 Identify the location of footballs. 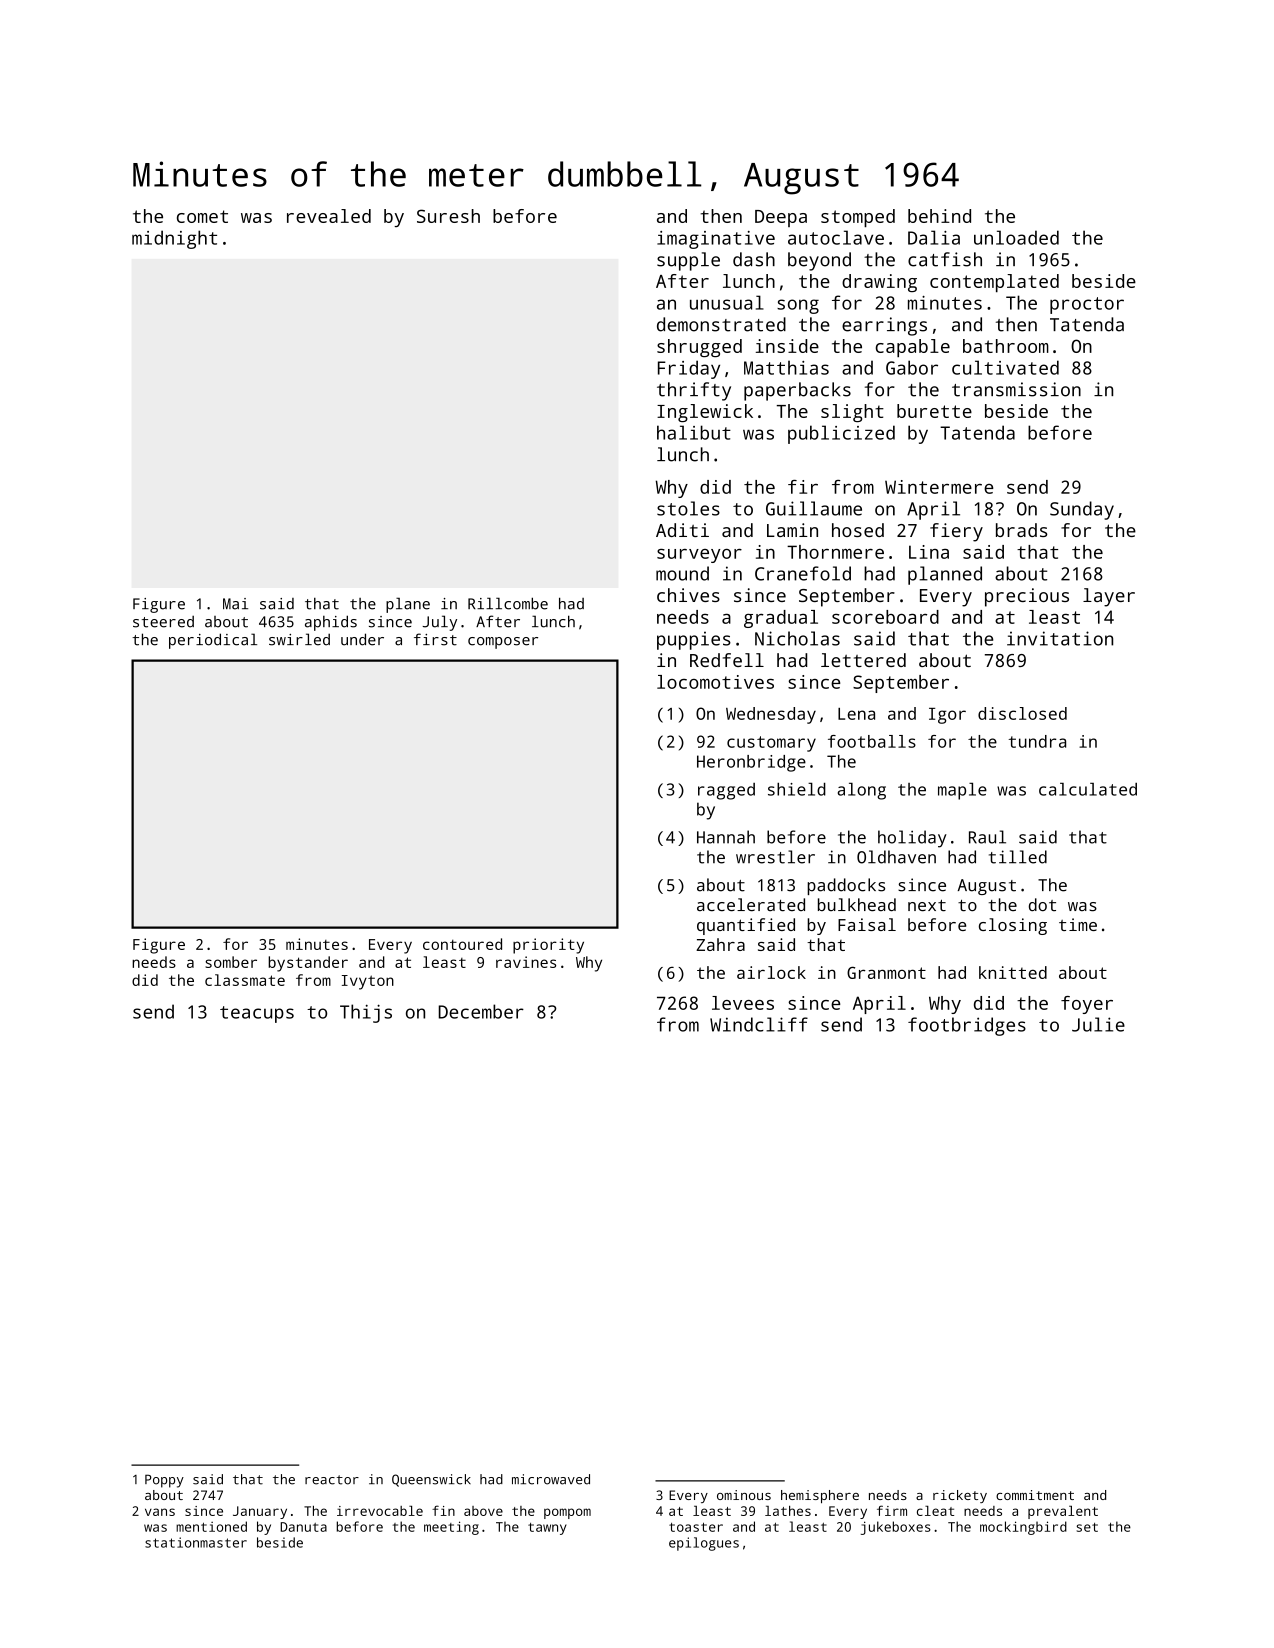
(872, 741).
